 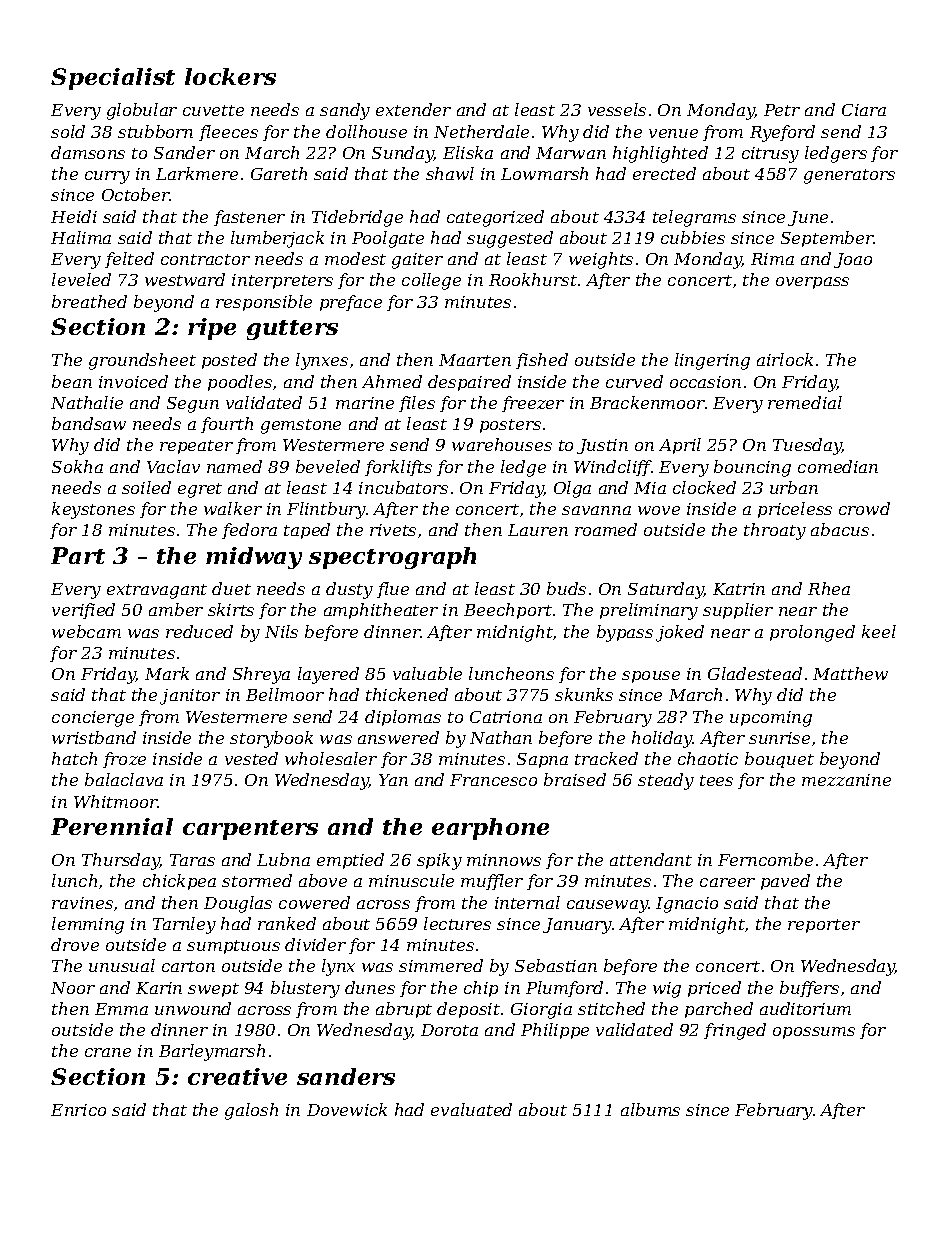 What do you see at coordinates (864, 110) in the image?
I see `Ciara` at bounding box center [864, 110].
